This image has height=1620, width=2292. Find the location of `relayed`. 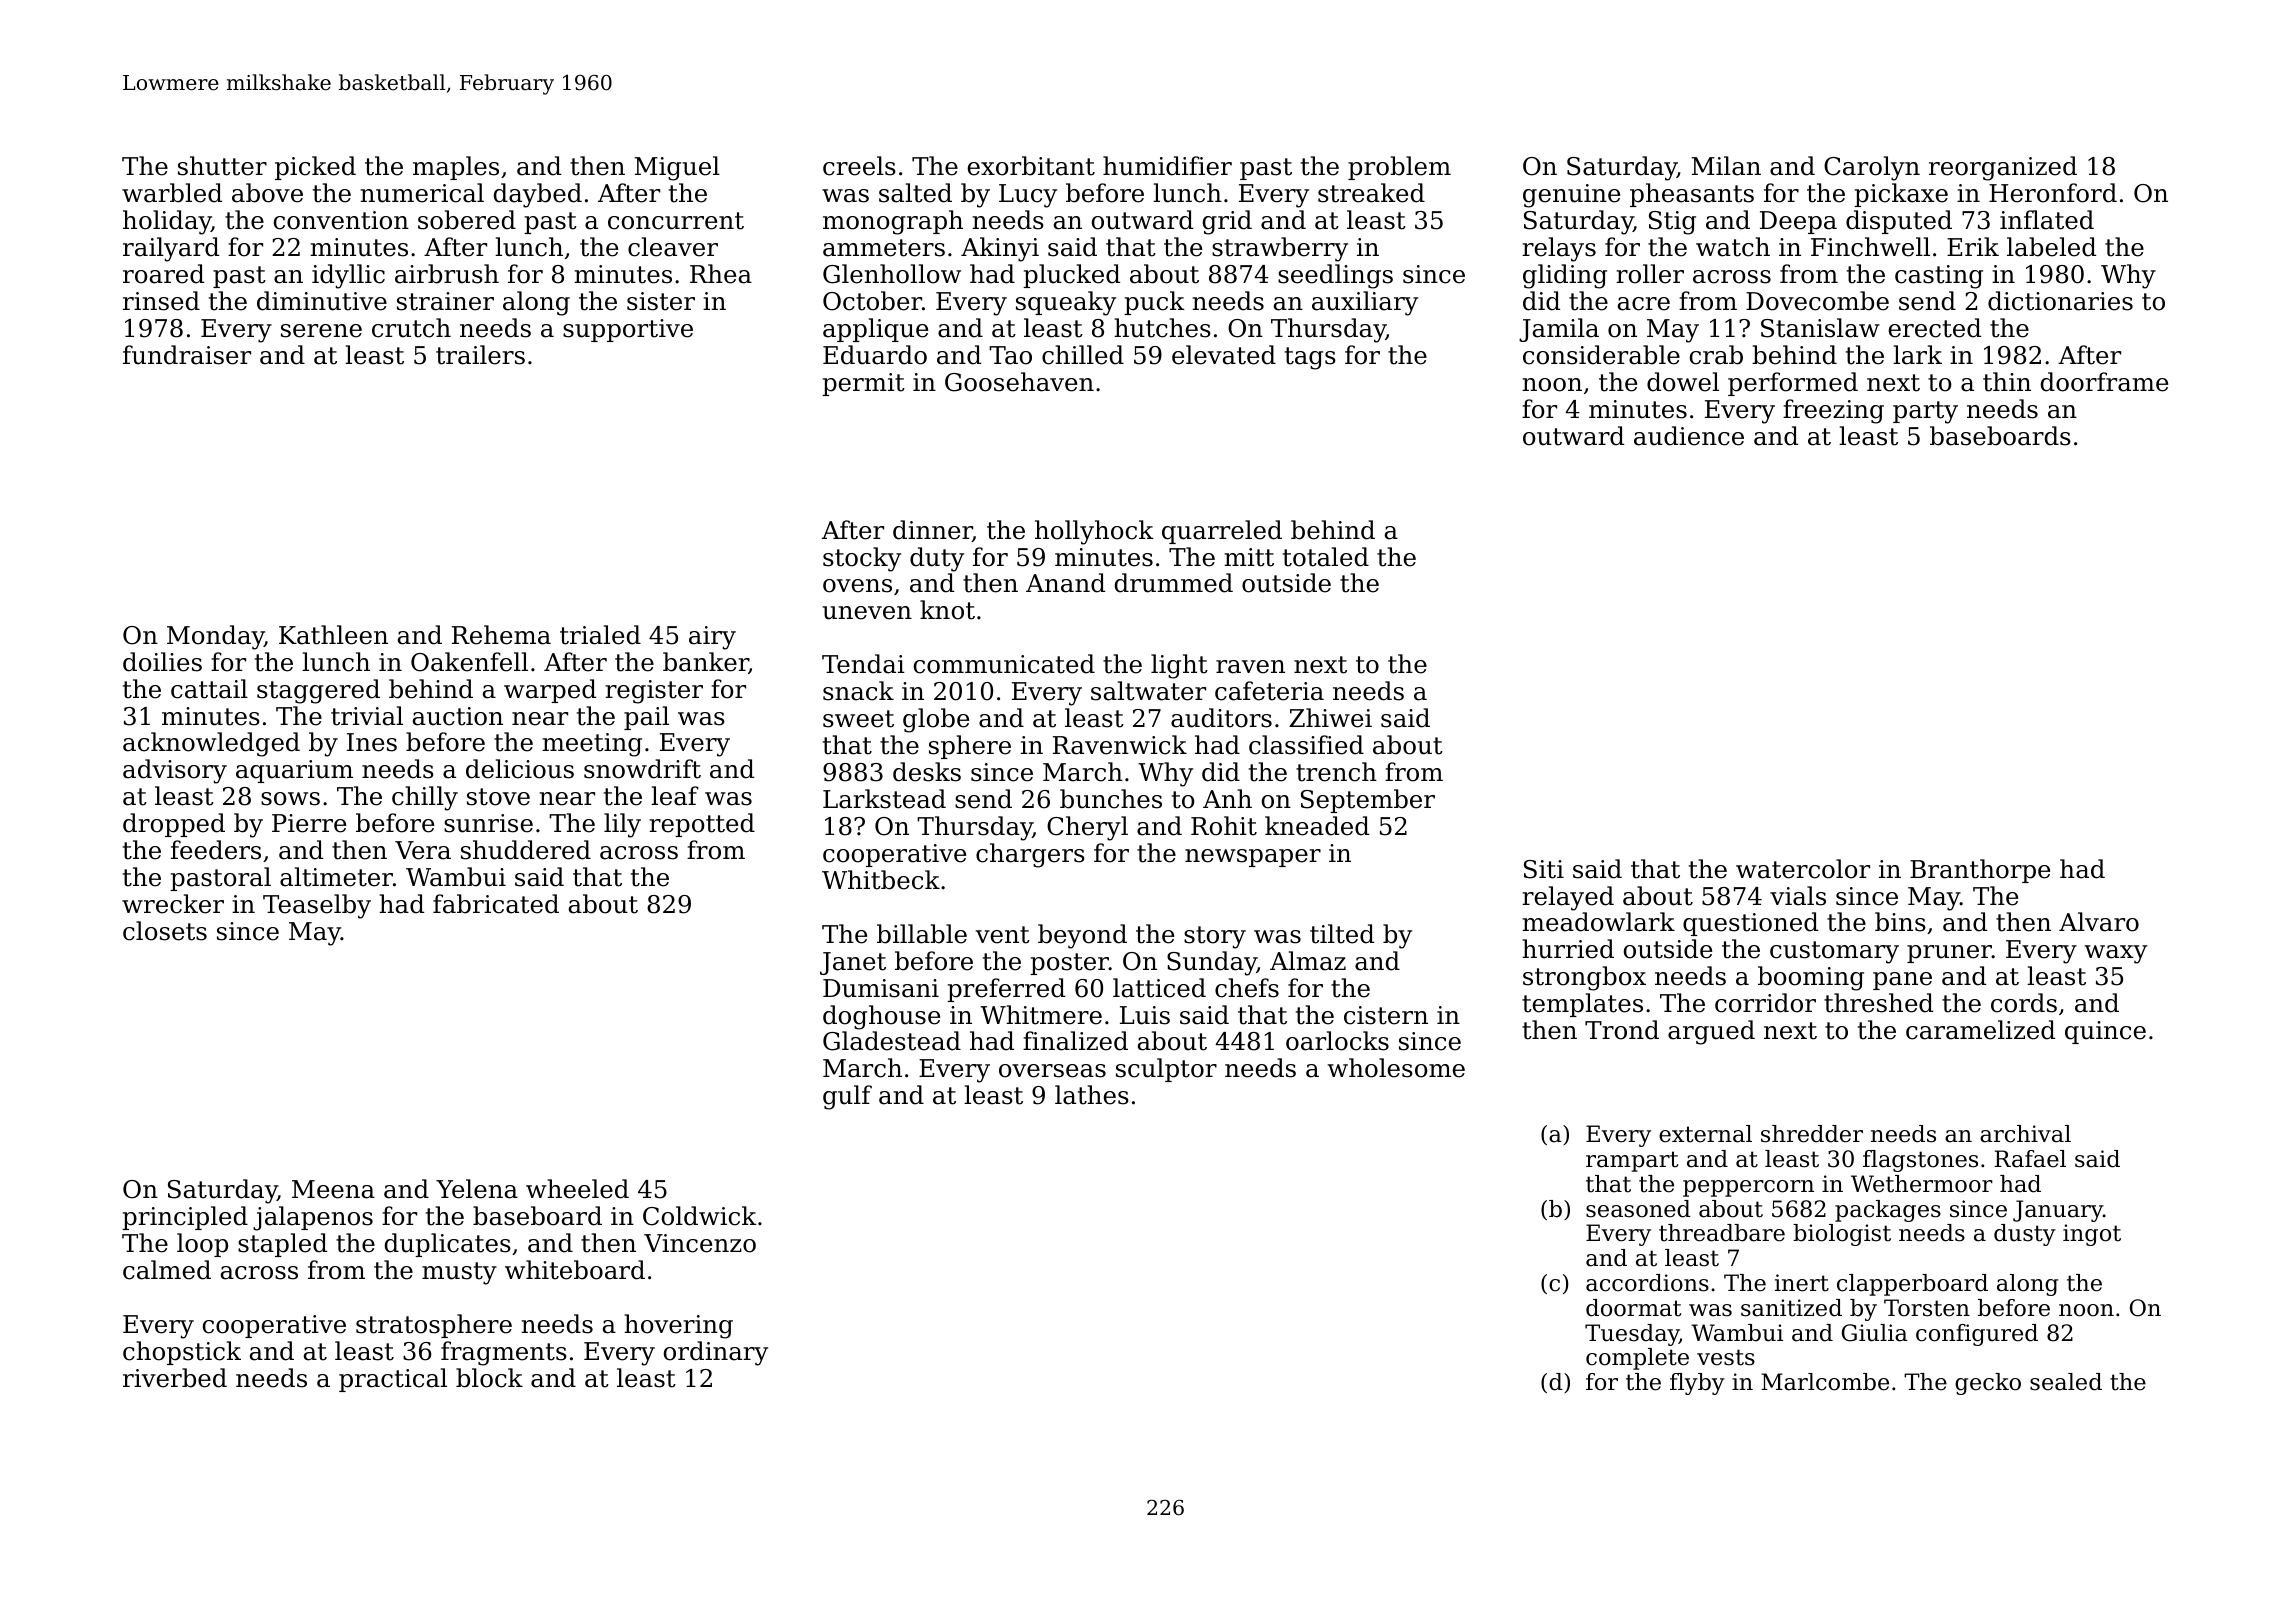

relayed is located at coordinates (1568, 898).
